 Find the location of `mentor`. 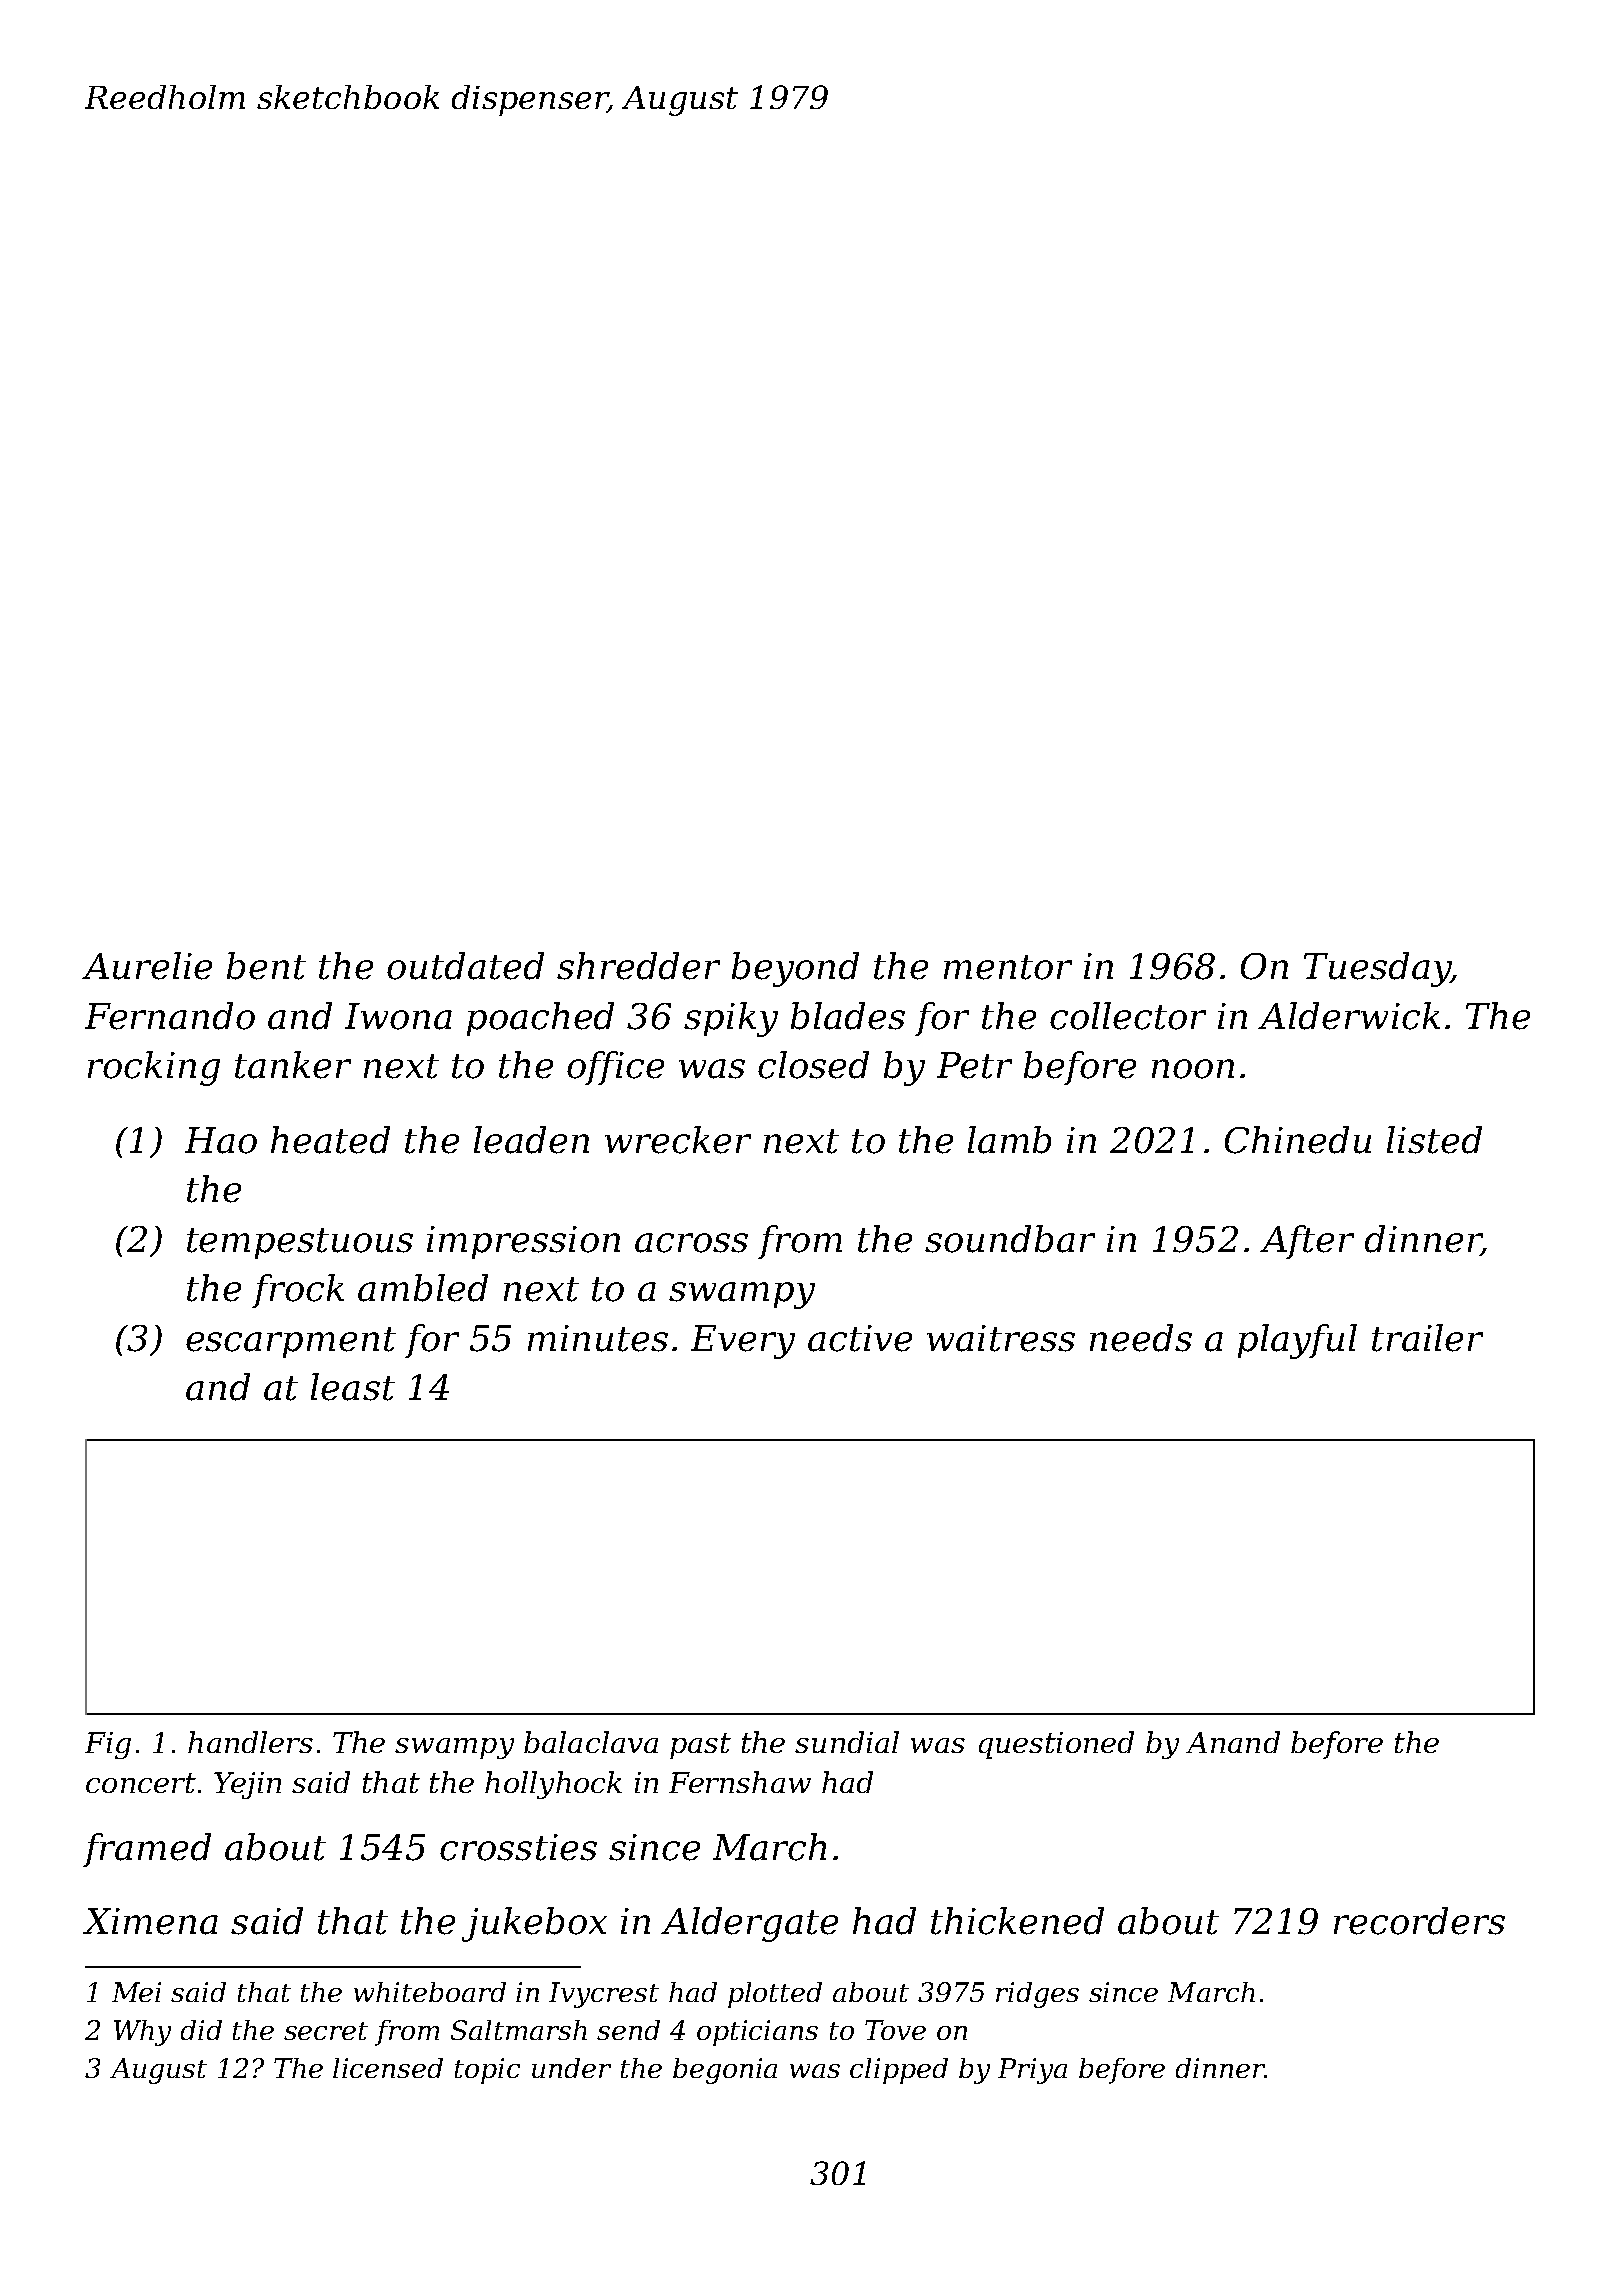

mentor is located at coordinates (1008, 967).
